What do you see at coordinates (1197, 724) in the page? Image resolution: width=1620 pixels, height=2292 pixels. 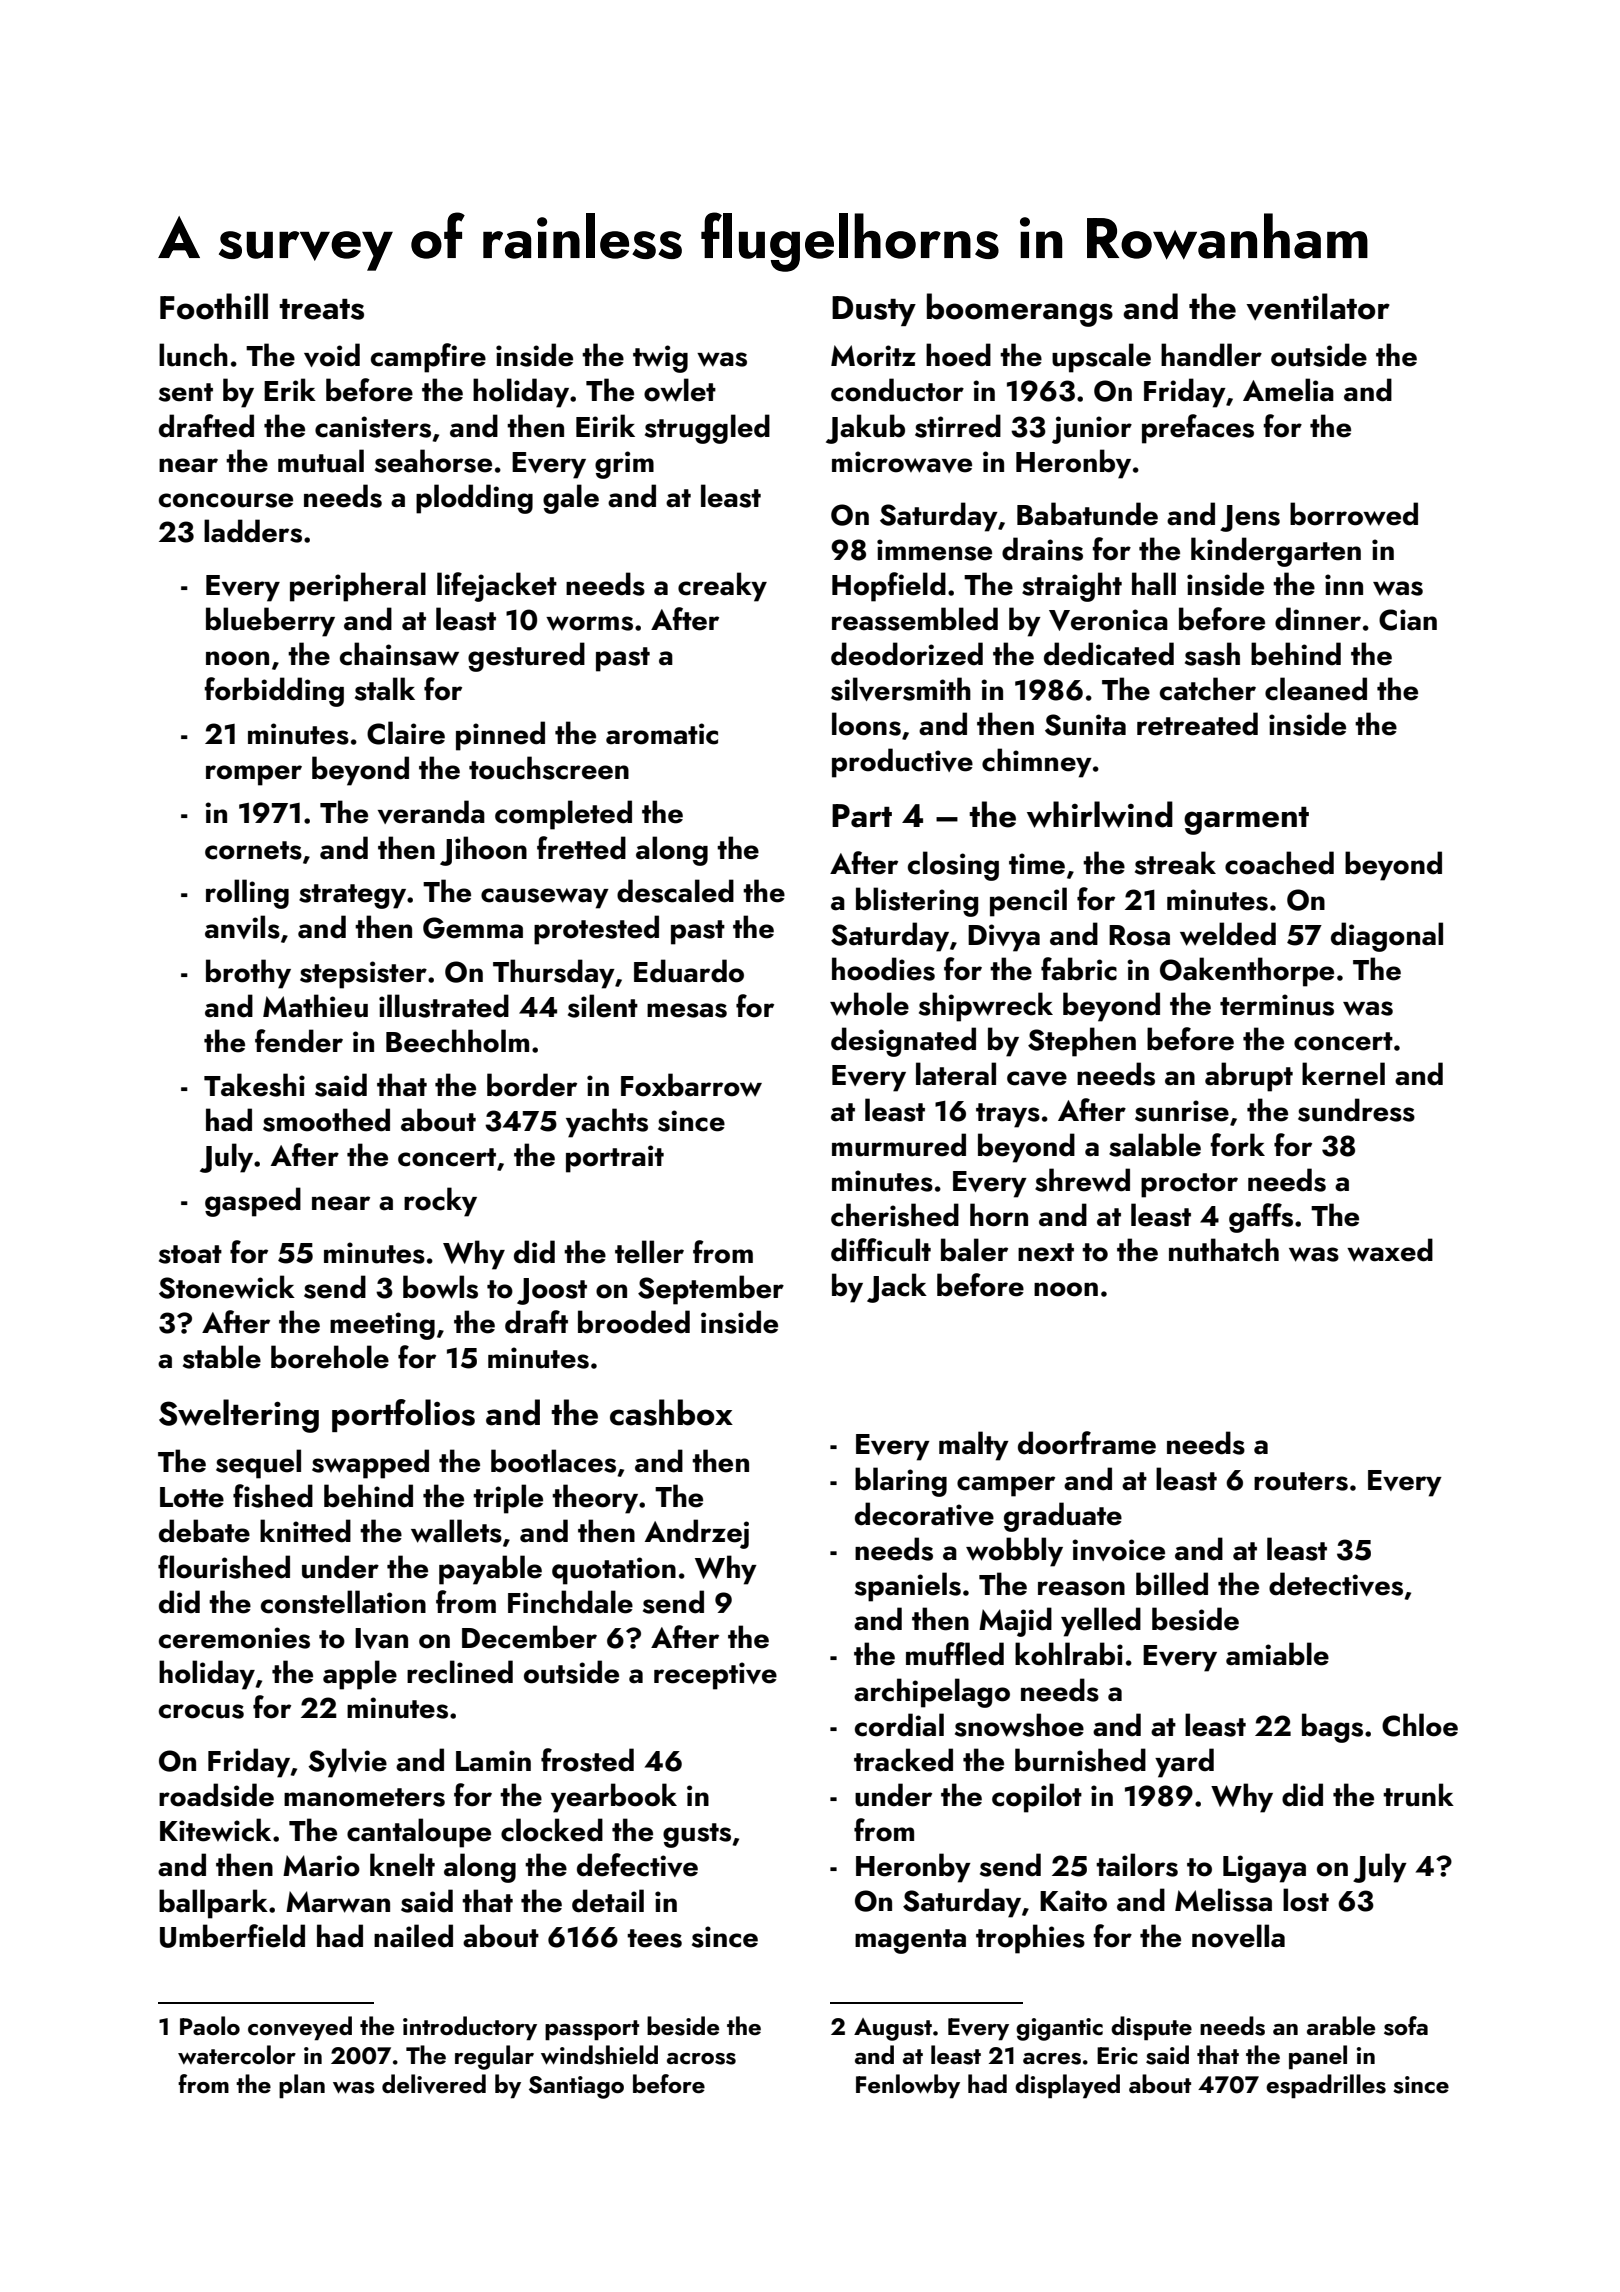 I see `retreated` at bounding box center [1197, 724].
